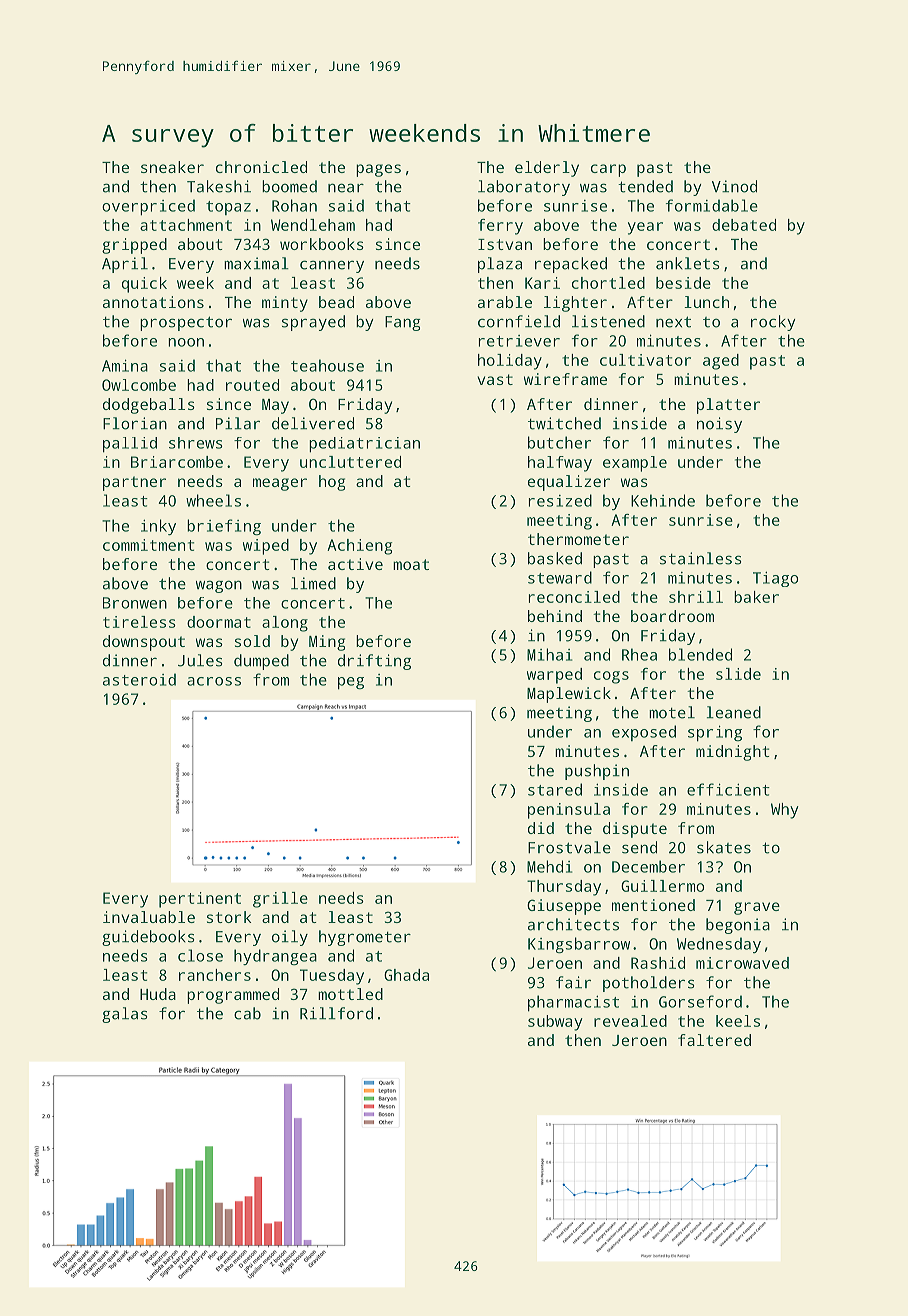 Image resolution: width=908 pixels, height=1316 pixels. What do you see at coordinates (645, 228) in the screenshot?
I see `year` at bounding box center [645, 228].
